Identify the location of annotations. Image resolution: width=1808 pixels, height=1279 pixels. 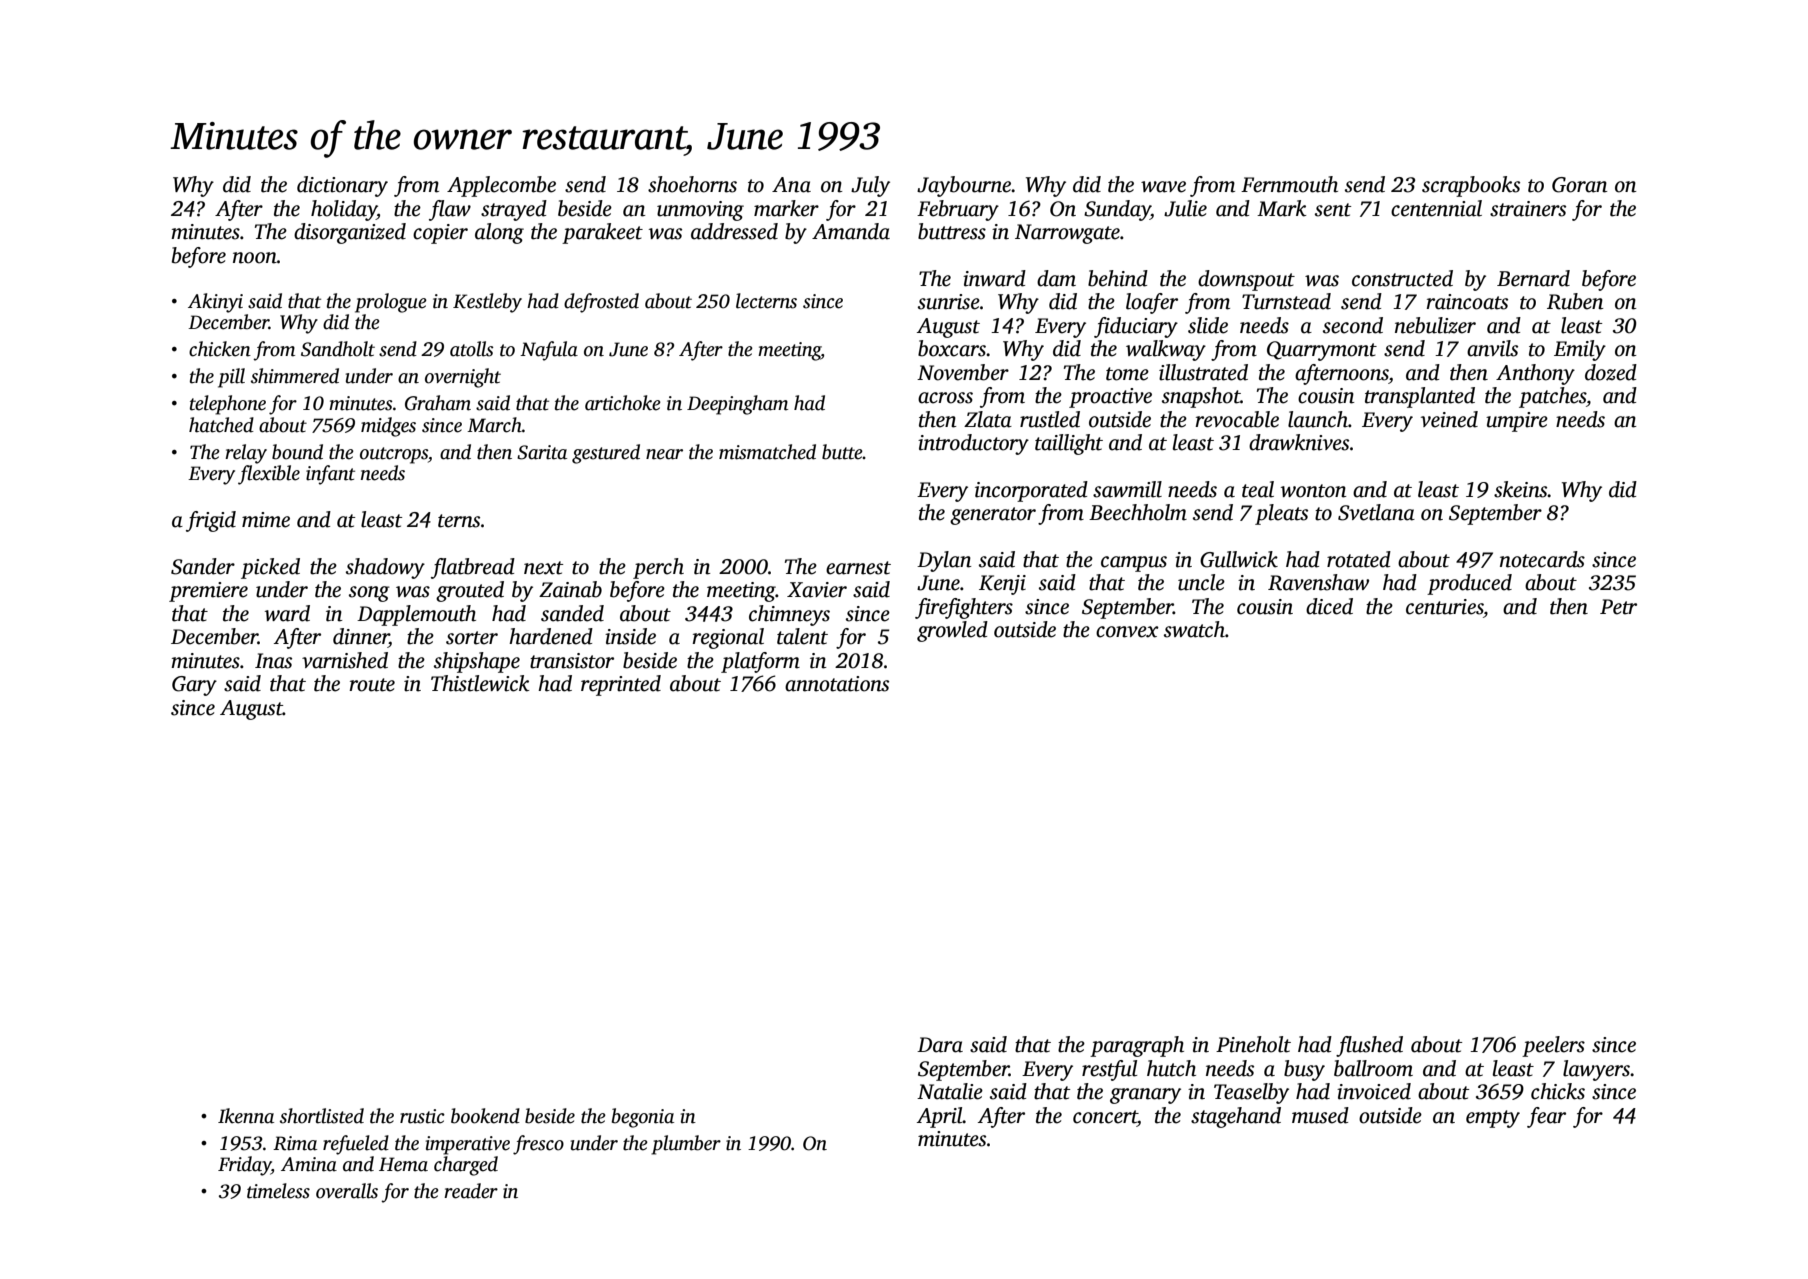
(837, 684).
